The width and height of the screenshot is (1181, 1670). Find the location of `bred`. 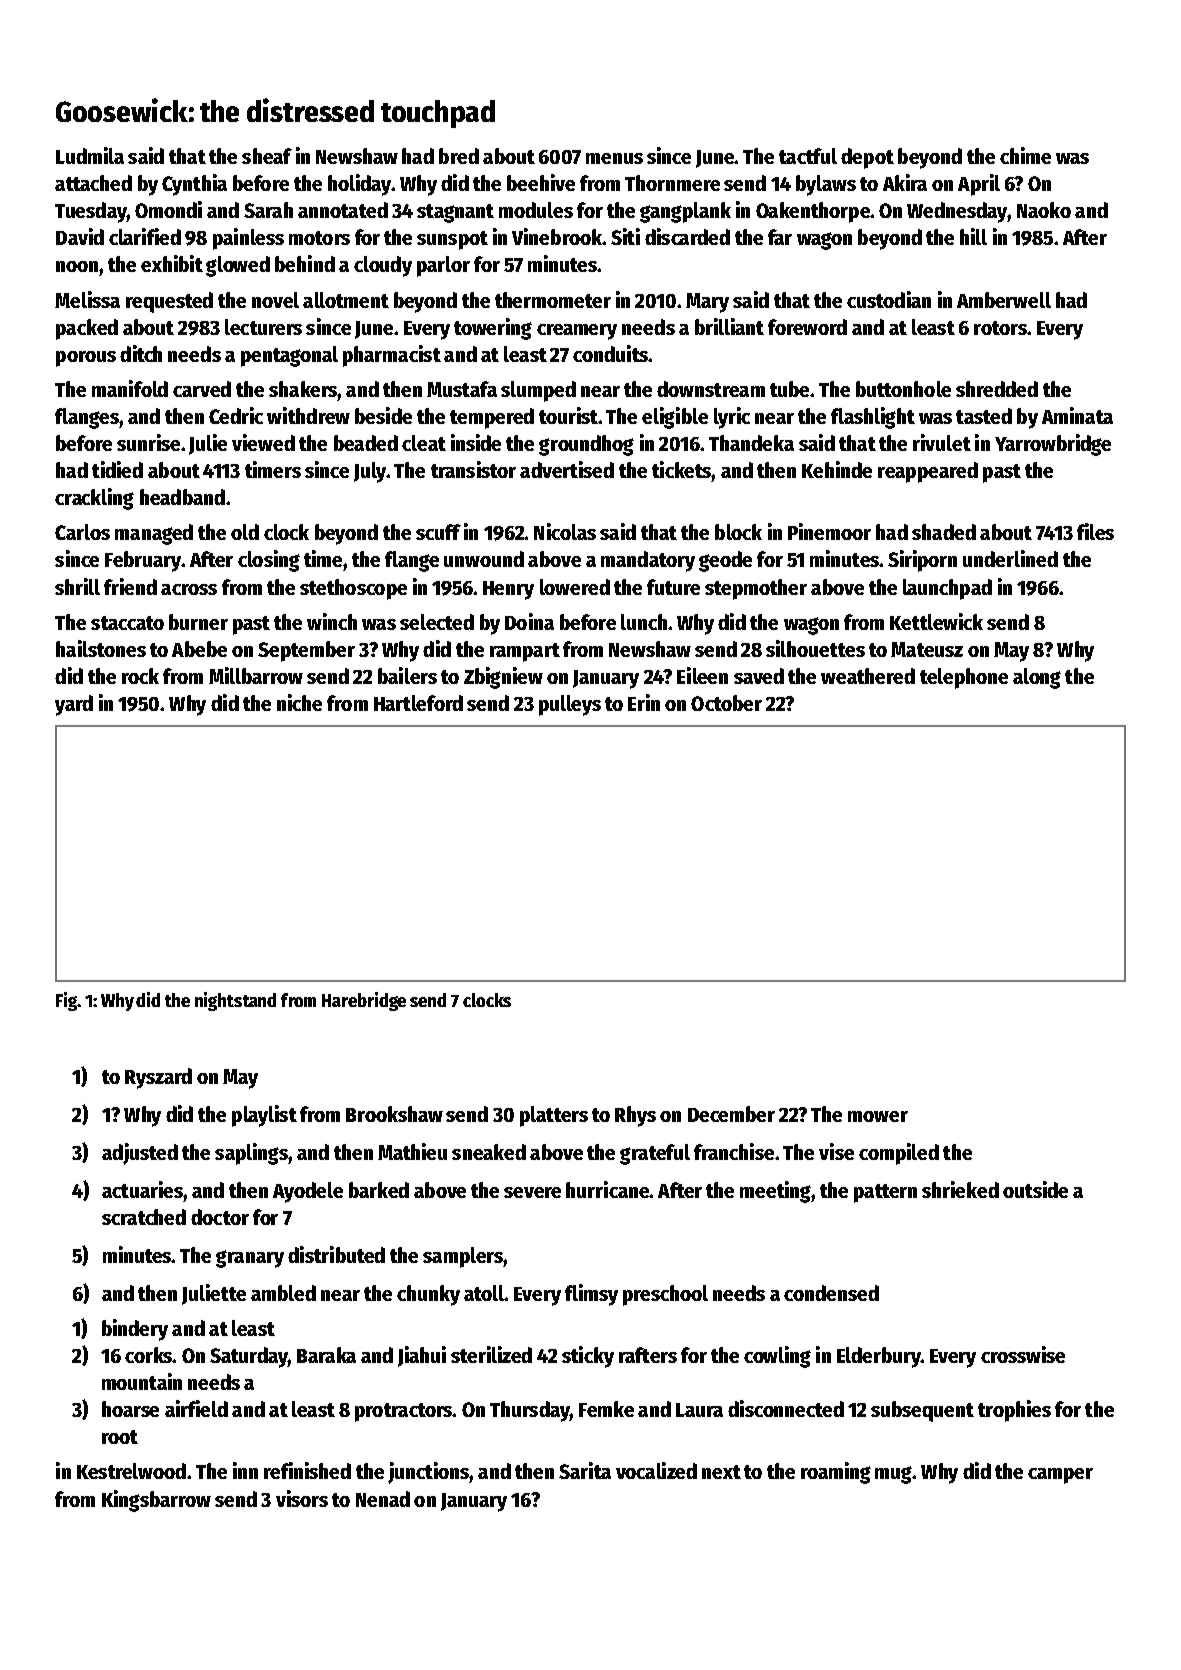

bred is located at coordinates (459, 156).
